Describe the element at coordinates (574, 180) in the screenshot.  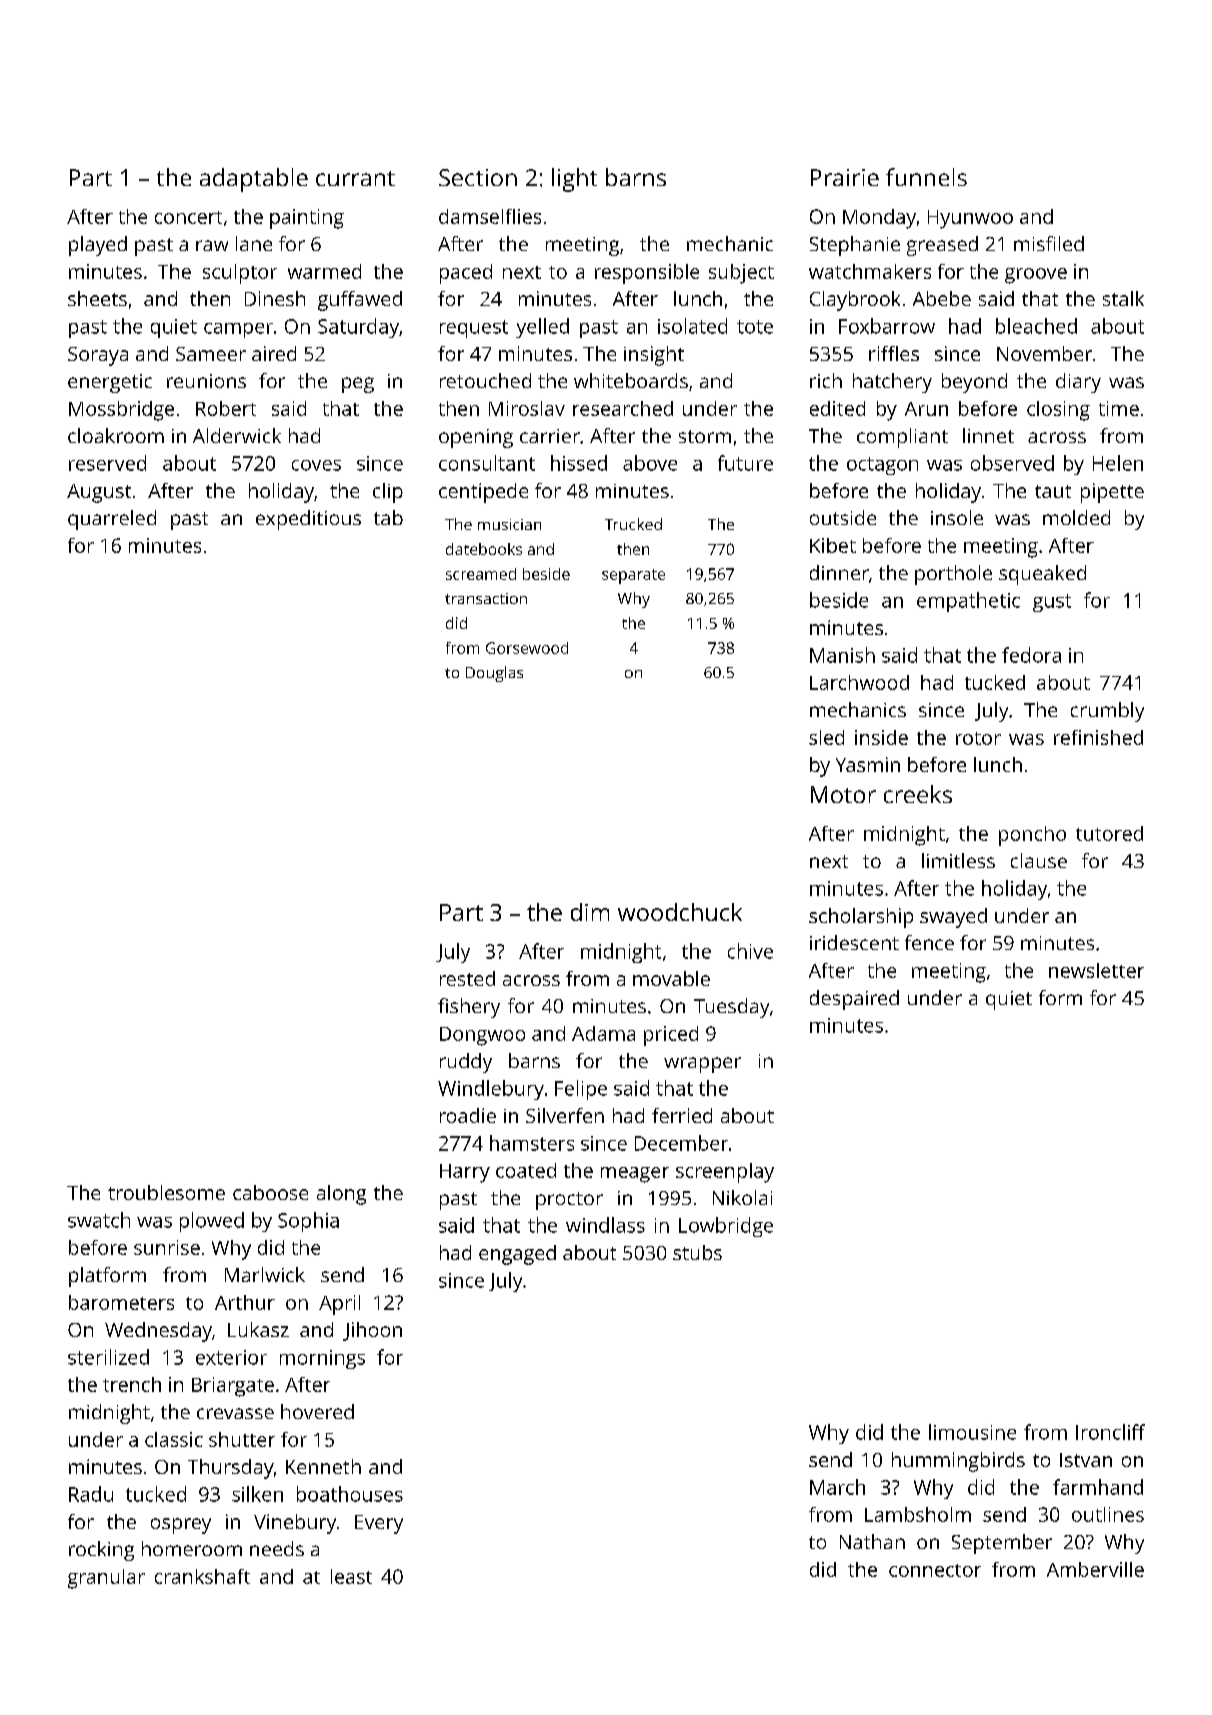
I see `light` at that location.
